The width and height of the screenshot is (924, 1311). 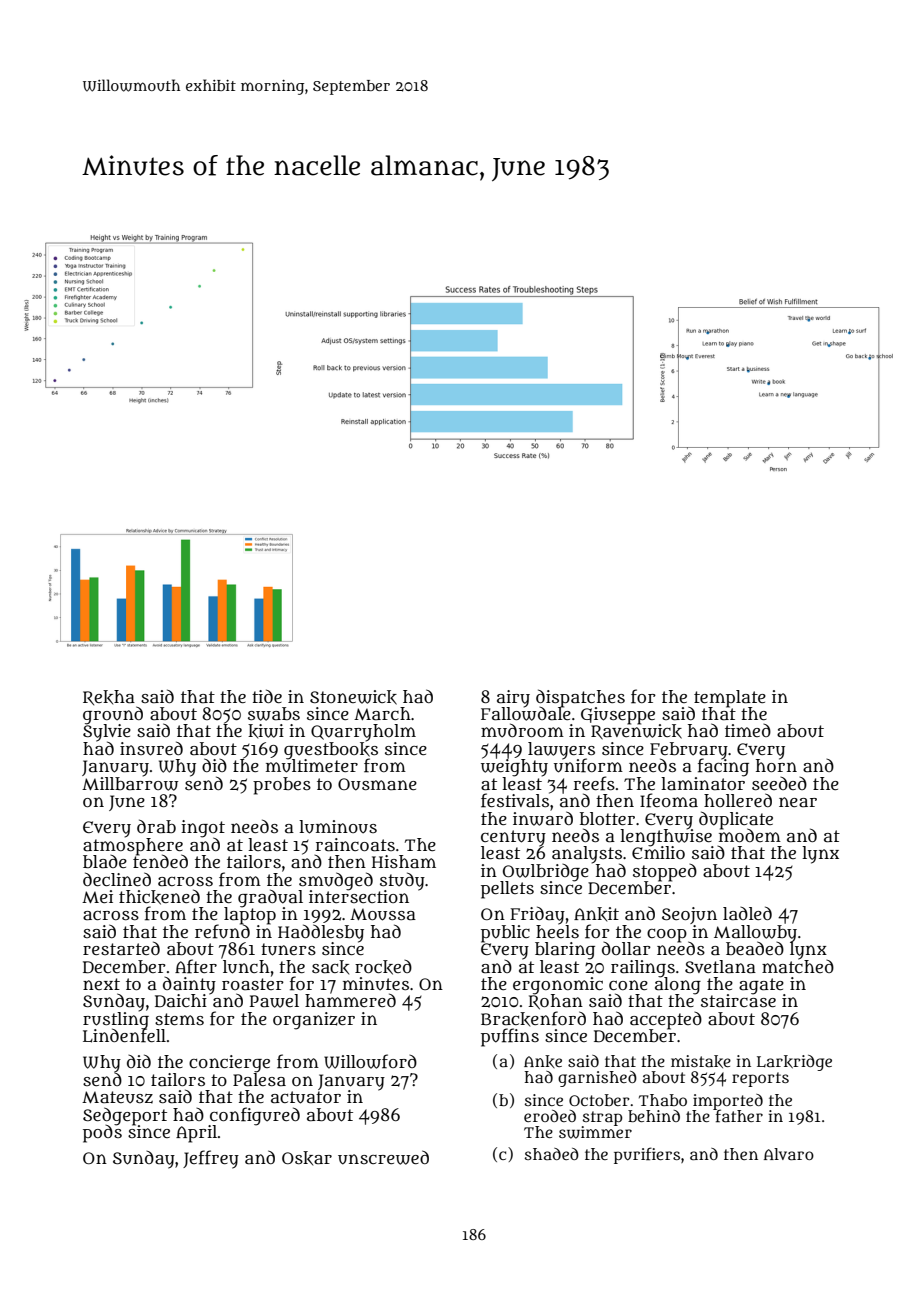 I want to click on Sylvie, so click(x=107, y=733).
